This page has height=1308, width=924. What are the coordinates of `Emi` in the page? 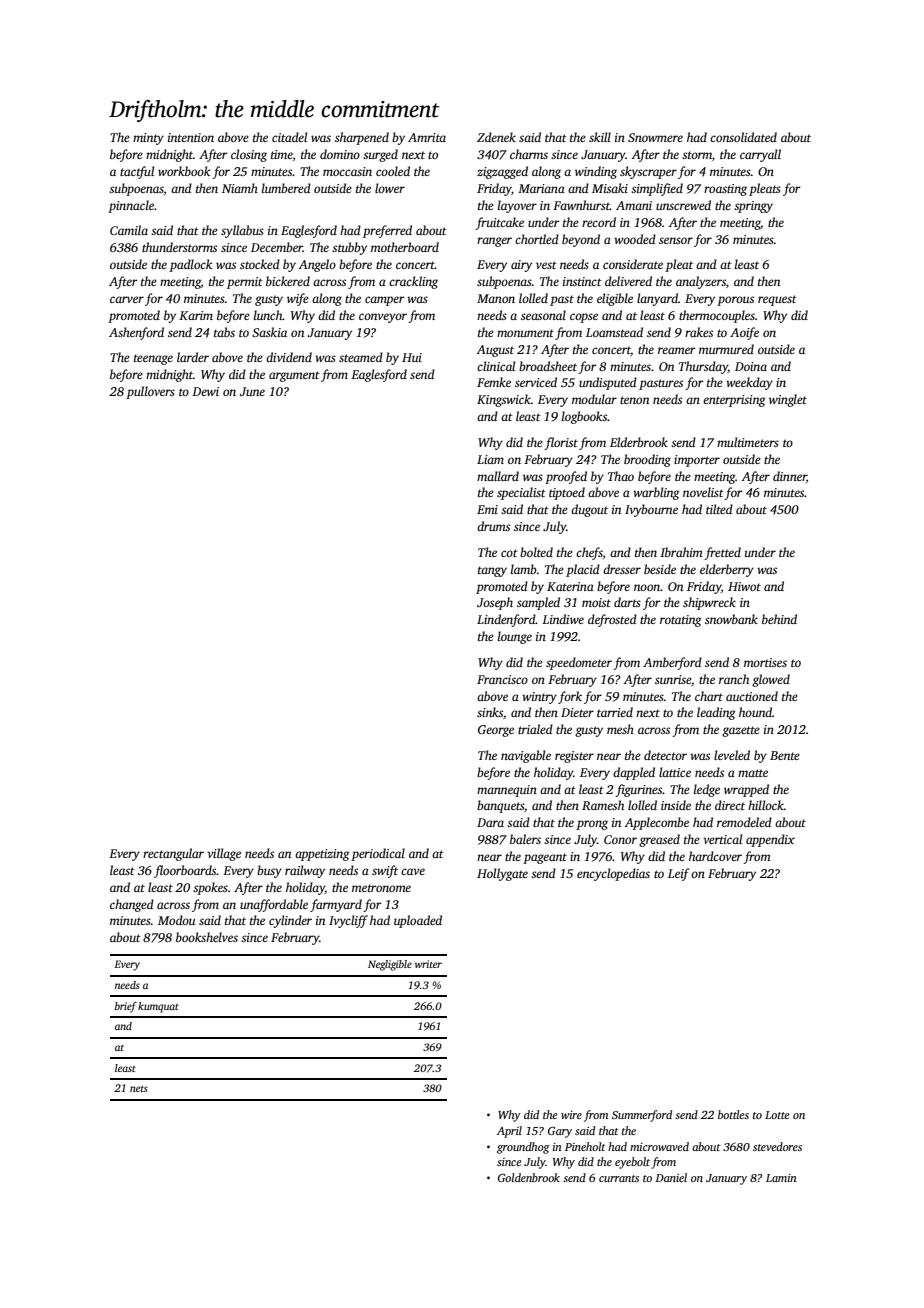 It's located at (487, 509).
